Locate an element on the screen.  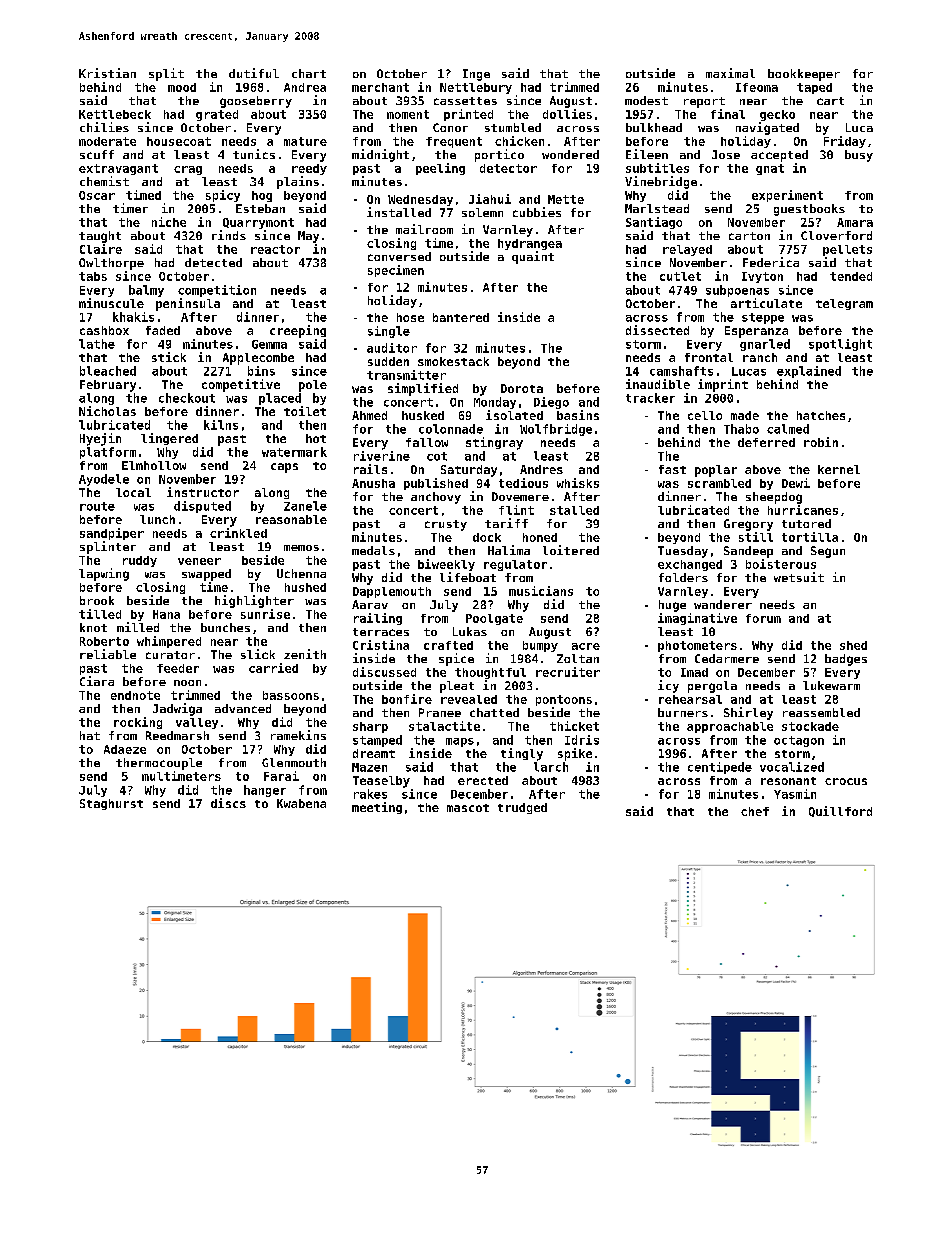
detected is located at coordinates (213, 262).
